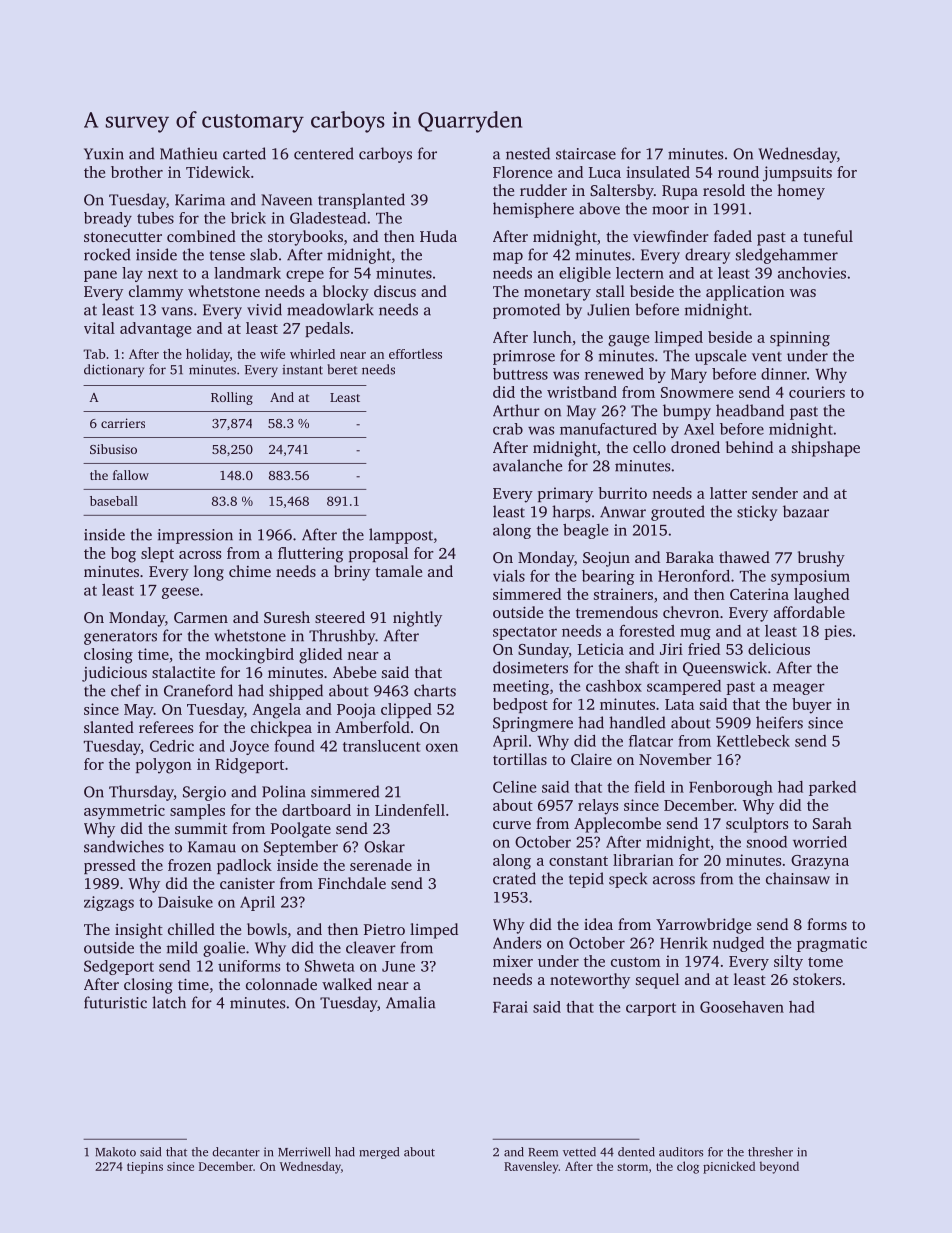 This screenshot has width=952, height=1233. What do you see at coordinates (164, 766) in the screenshot?
I see `polygon` at bounding box center [164, 766].
